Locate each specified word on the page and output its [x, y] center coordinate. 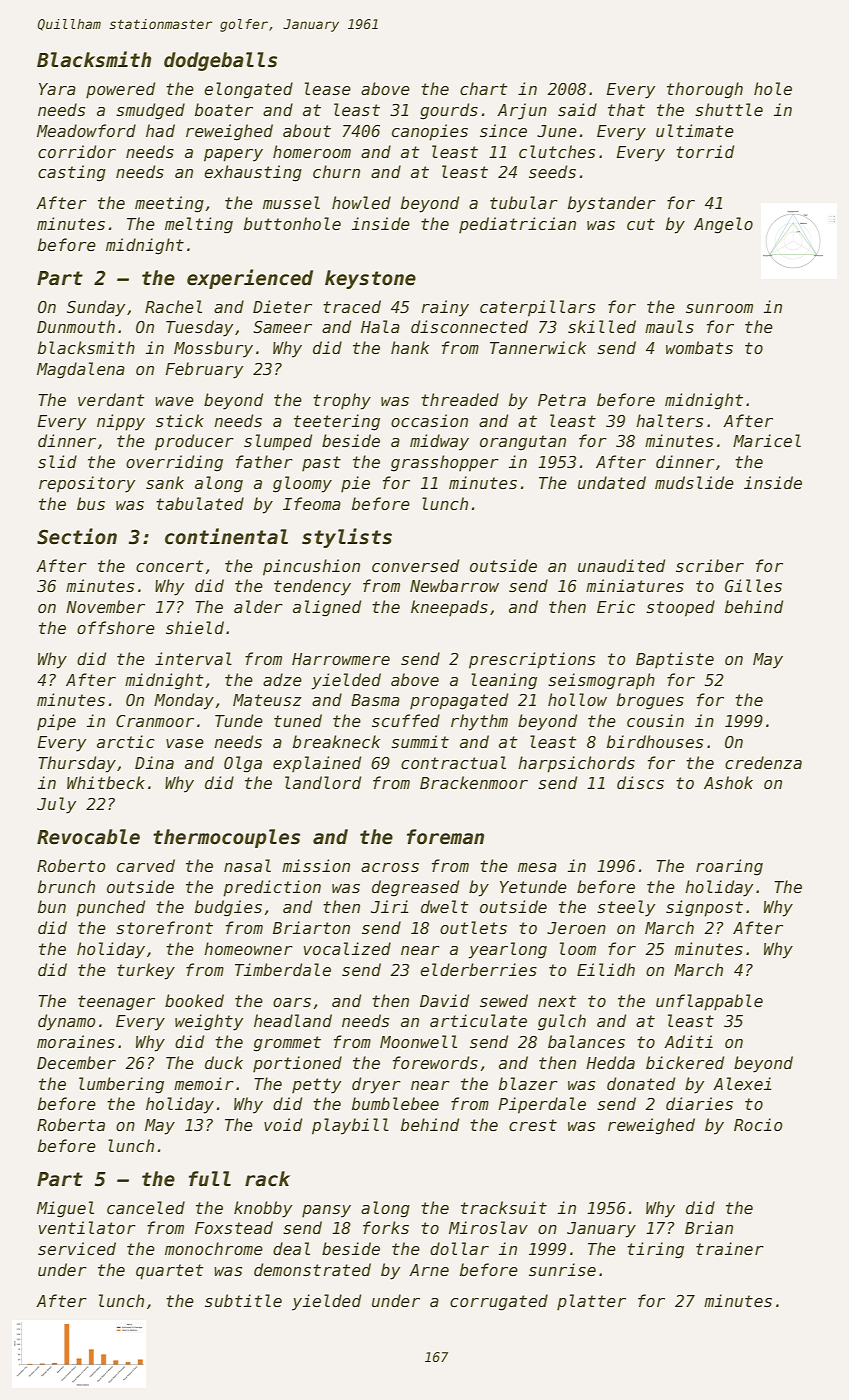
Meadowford [86, 131]
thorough [705, 90]
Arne [429, 1270]
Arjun [522, 111]
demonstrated [312, 1270]
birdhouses [655, 742]
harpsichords [576, 764]
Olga [243, 764]
